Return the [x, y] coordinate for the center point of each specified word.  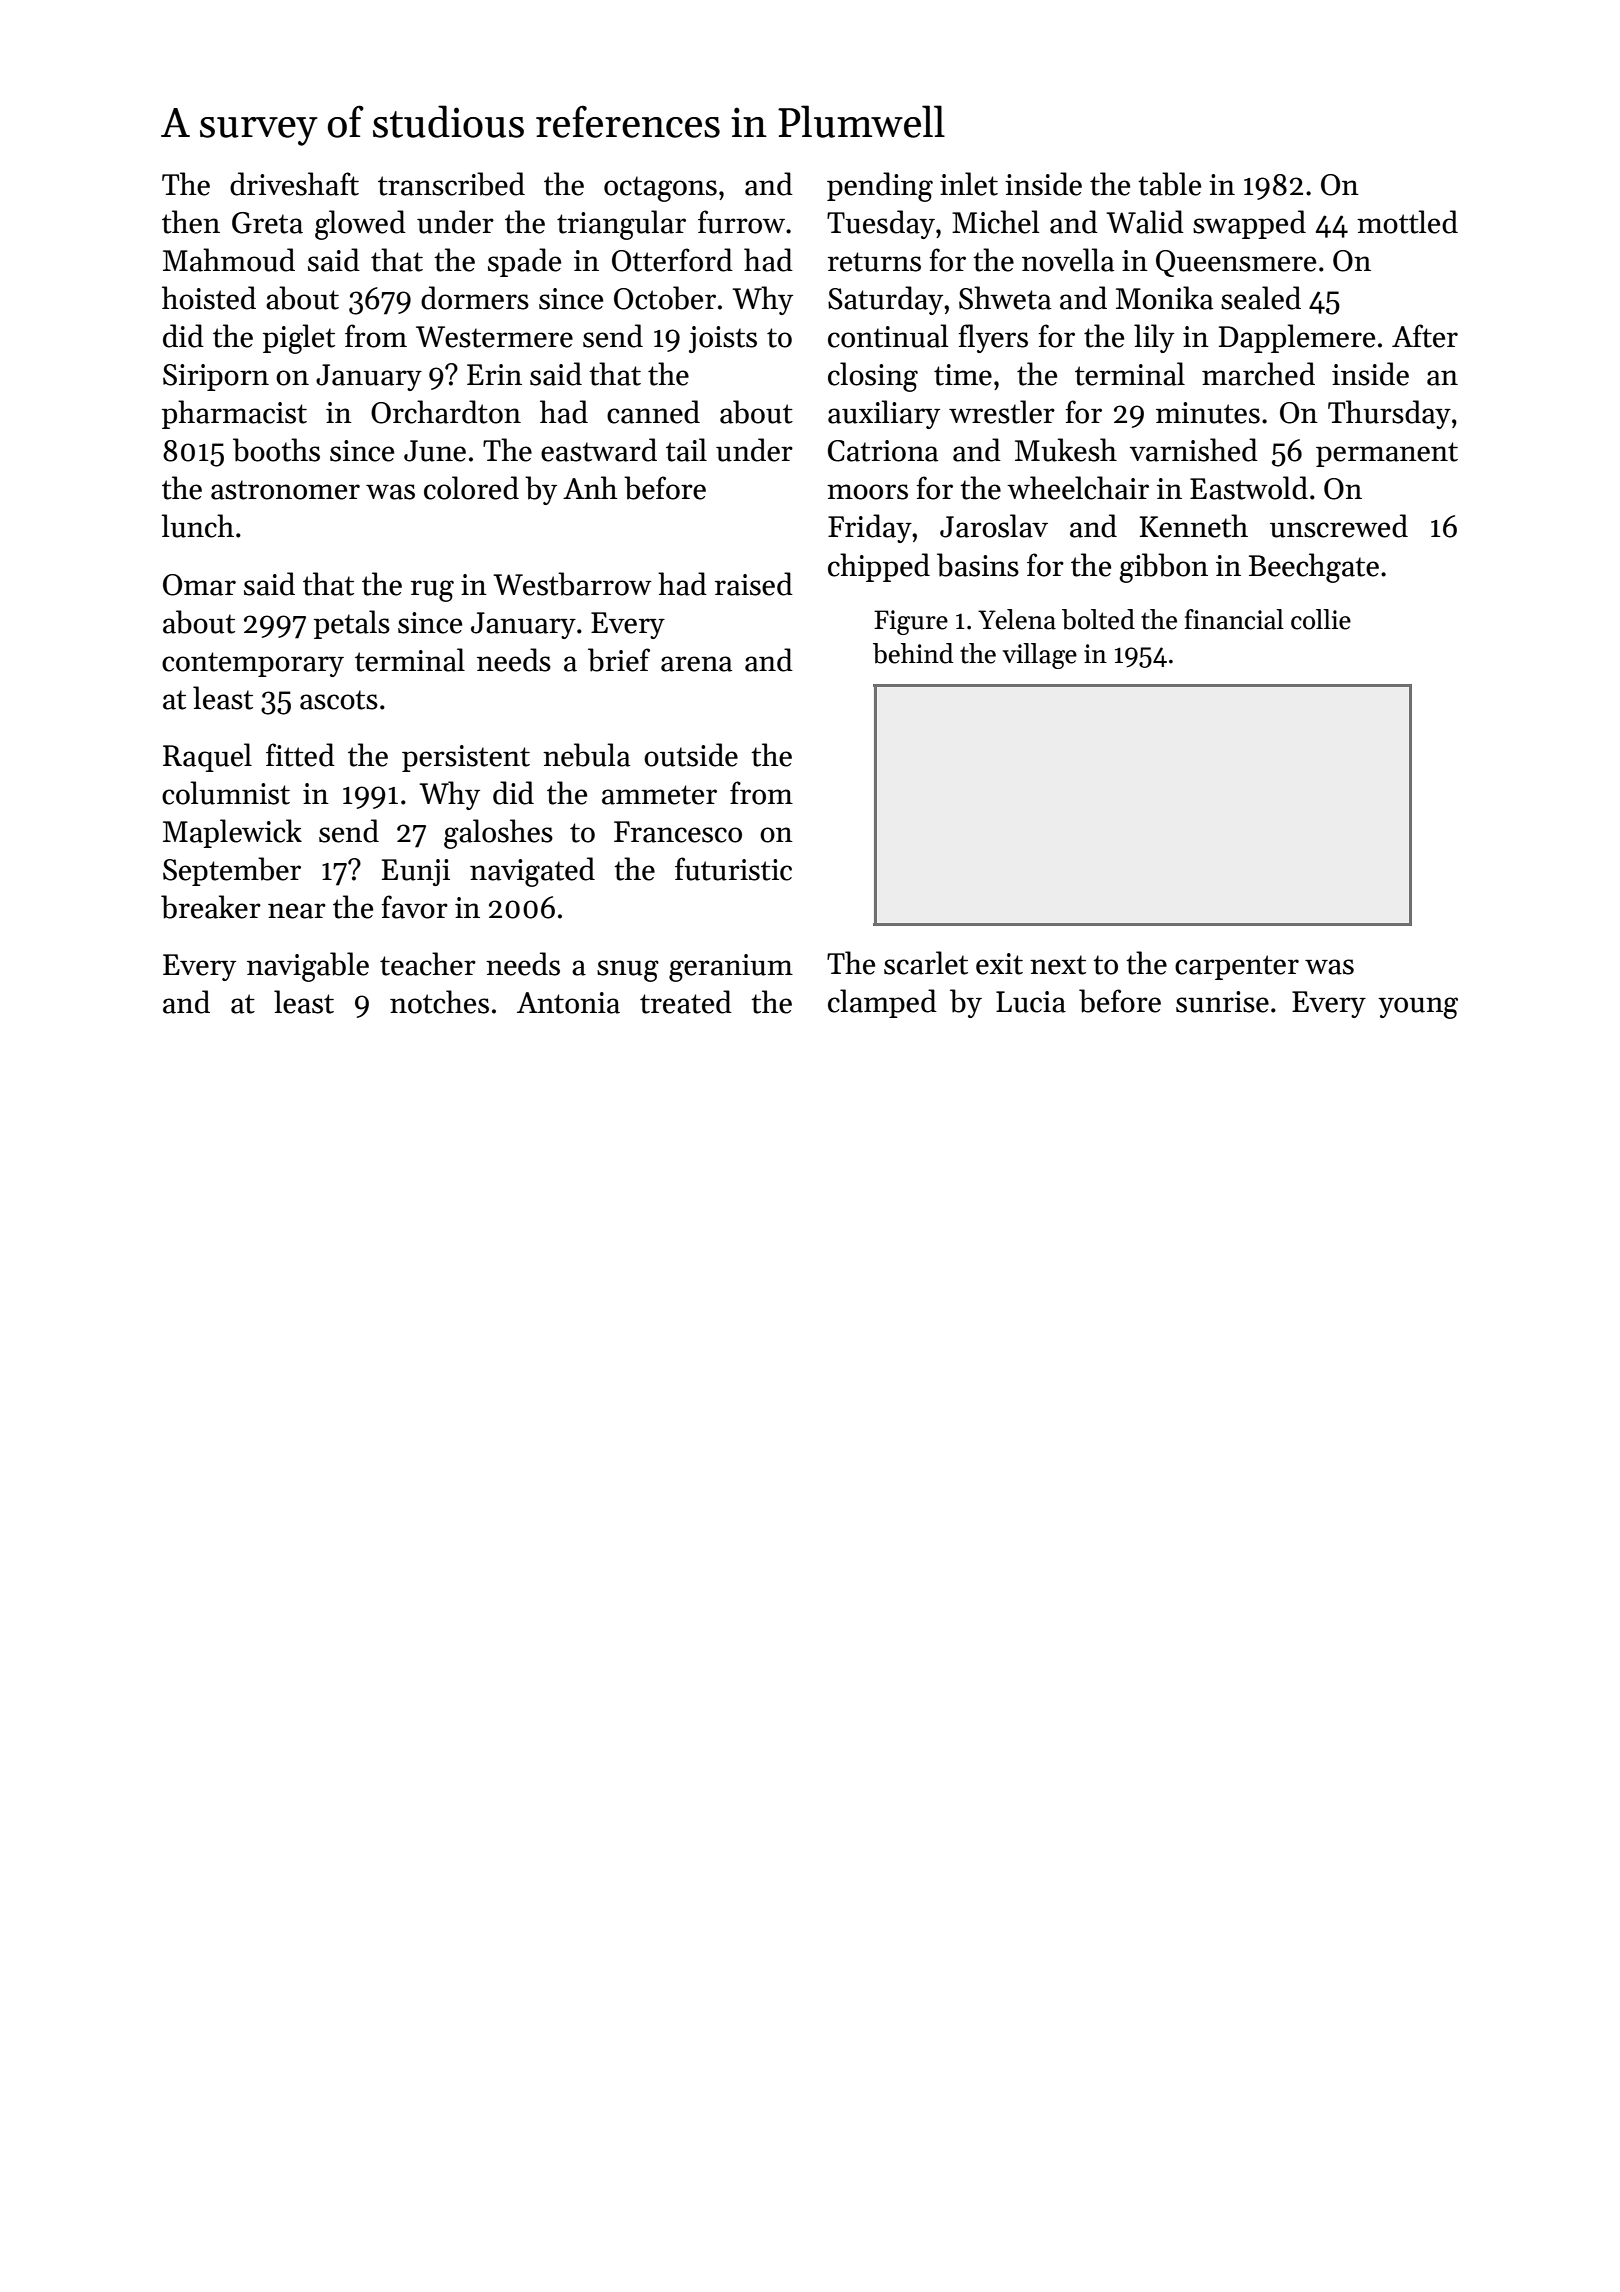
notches [439, 1002]
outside [691, 755]
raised [754, 584]
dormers [475, 298]
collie [1321, 619]
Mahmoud [229, 260]
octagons [660, 189]
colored [471, 488]
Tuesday [881, 224]
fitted [300, 755]
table [1169, 184]
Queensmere [1236, 263]
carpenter [1237, 967]
